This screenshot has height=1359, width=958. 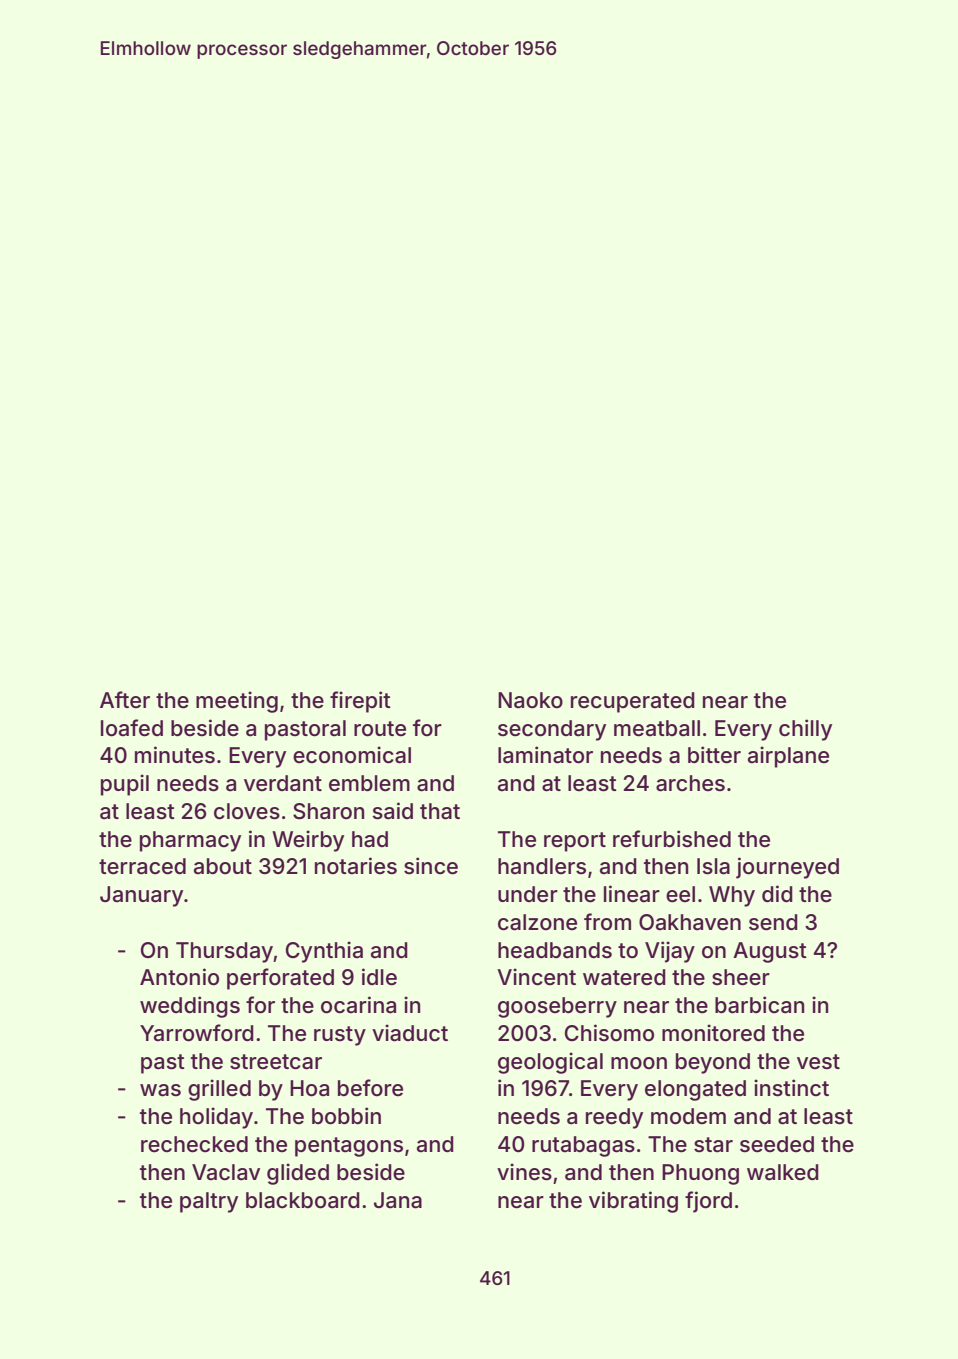 I want to click on paltry, so click(x=209, y=1202).
